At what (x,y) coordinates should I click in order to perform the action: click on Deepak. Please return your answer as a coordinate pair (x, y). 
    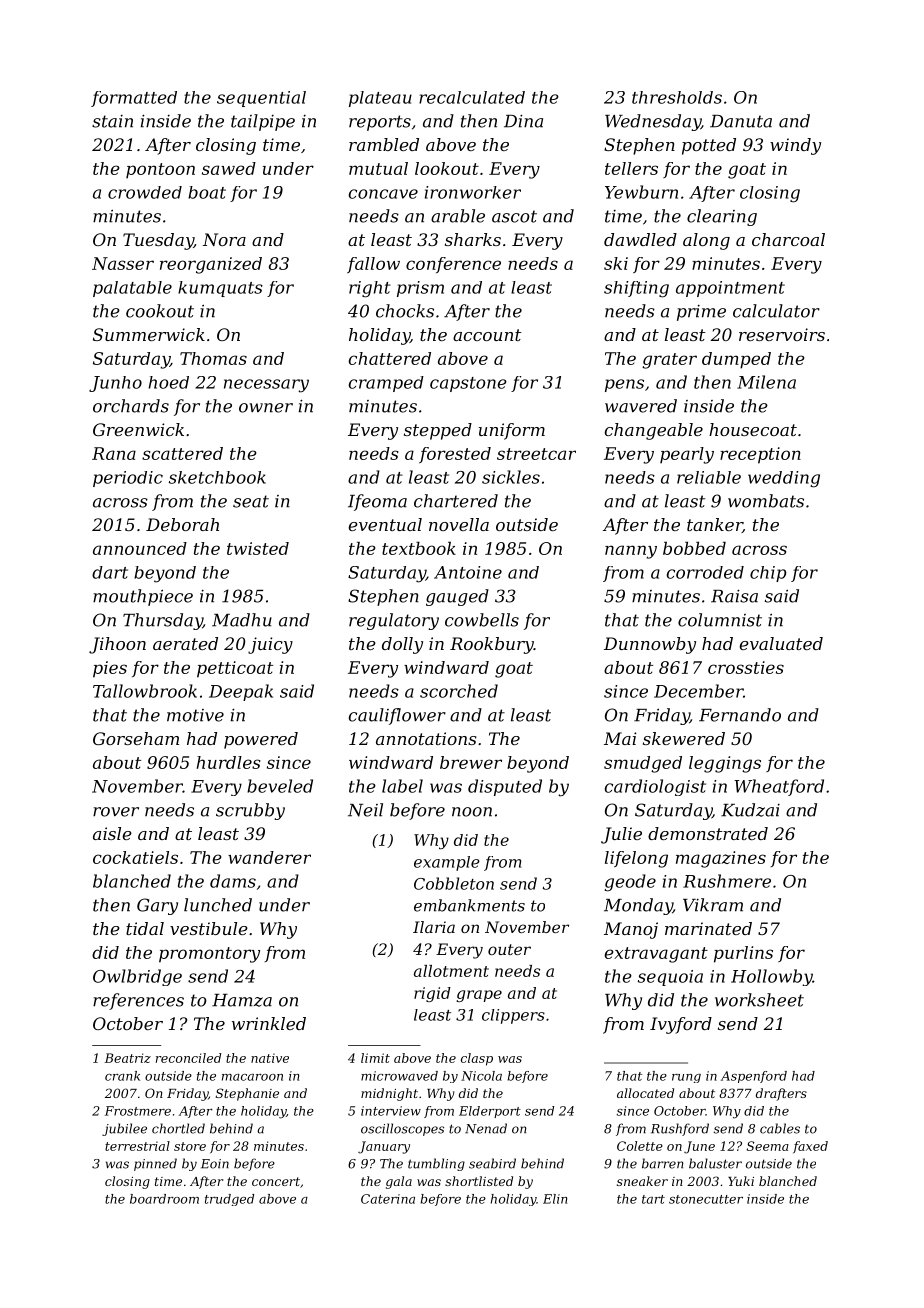
    Looking at the image, I should click on (241, 692).
